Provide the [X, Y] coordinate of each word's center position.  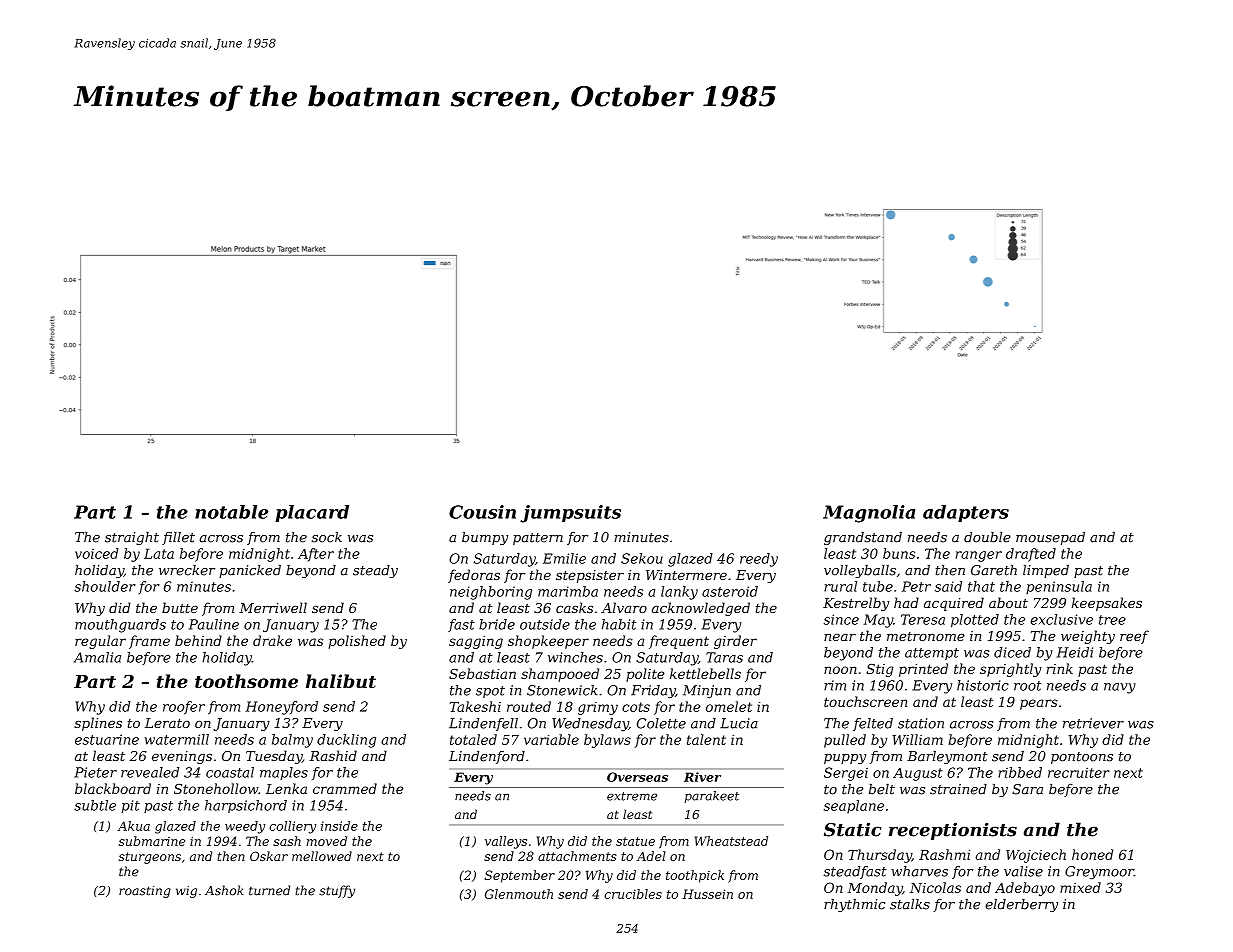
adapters [966, 513]
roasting [145, 892]
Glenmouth [519, 894]
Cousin [482, 512]
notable [231, 512]
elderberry [1021, 905]
